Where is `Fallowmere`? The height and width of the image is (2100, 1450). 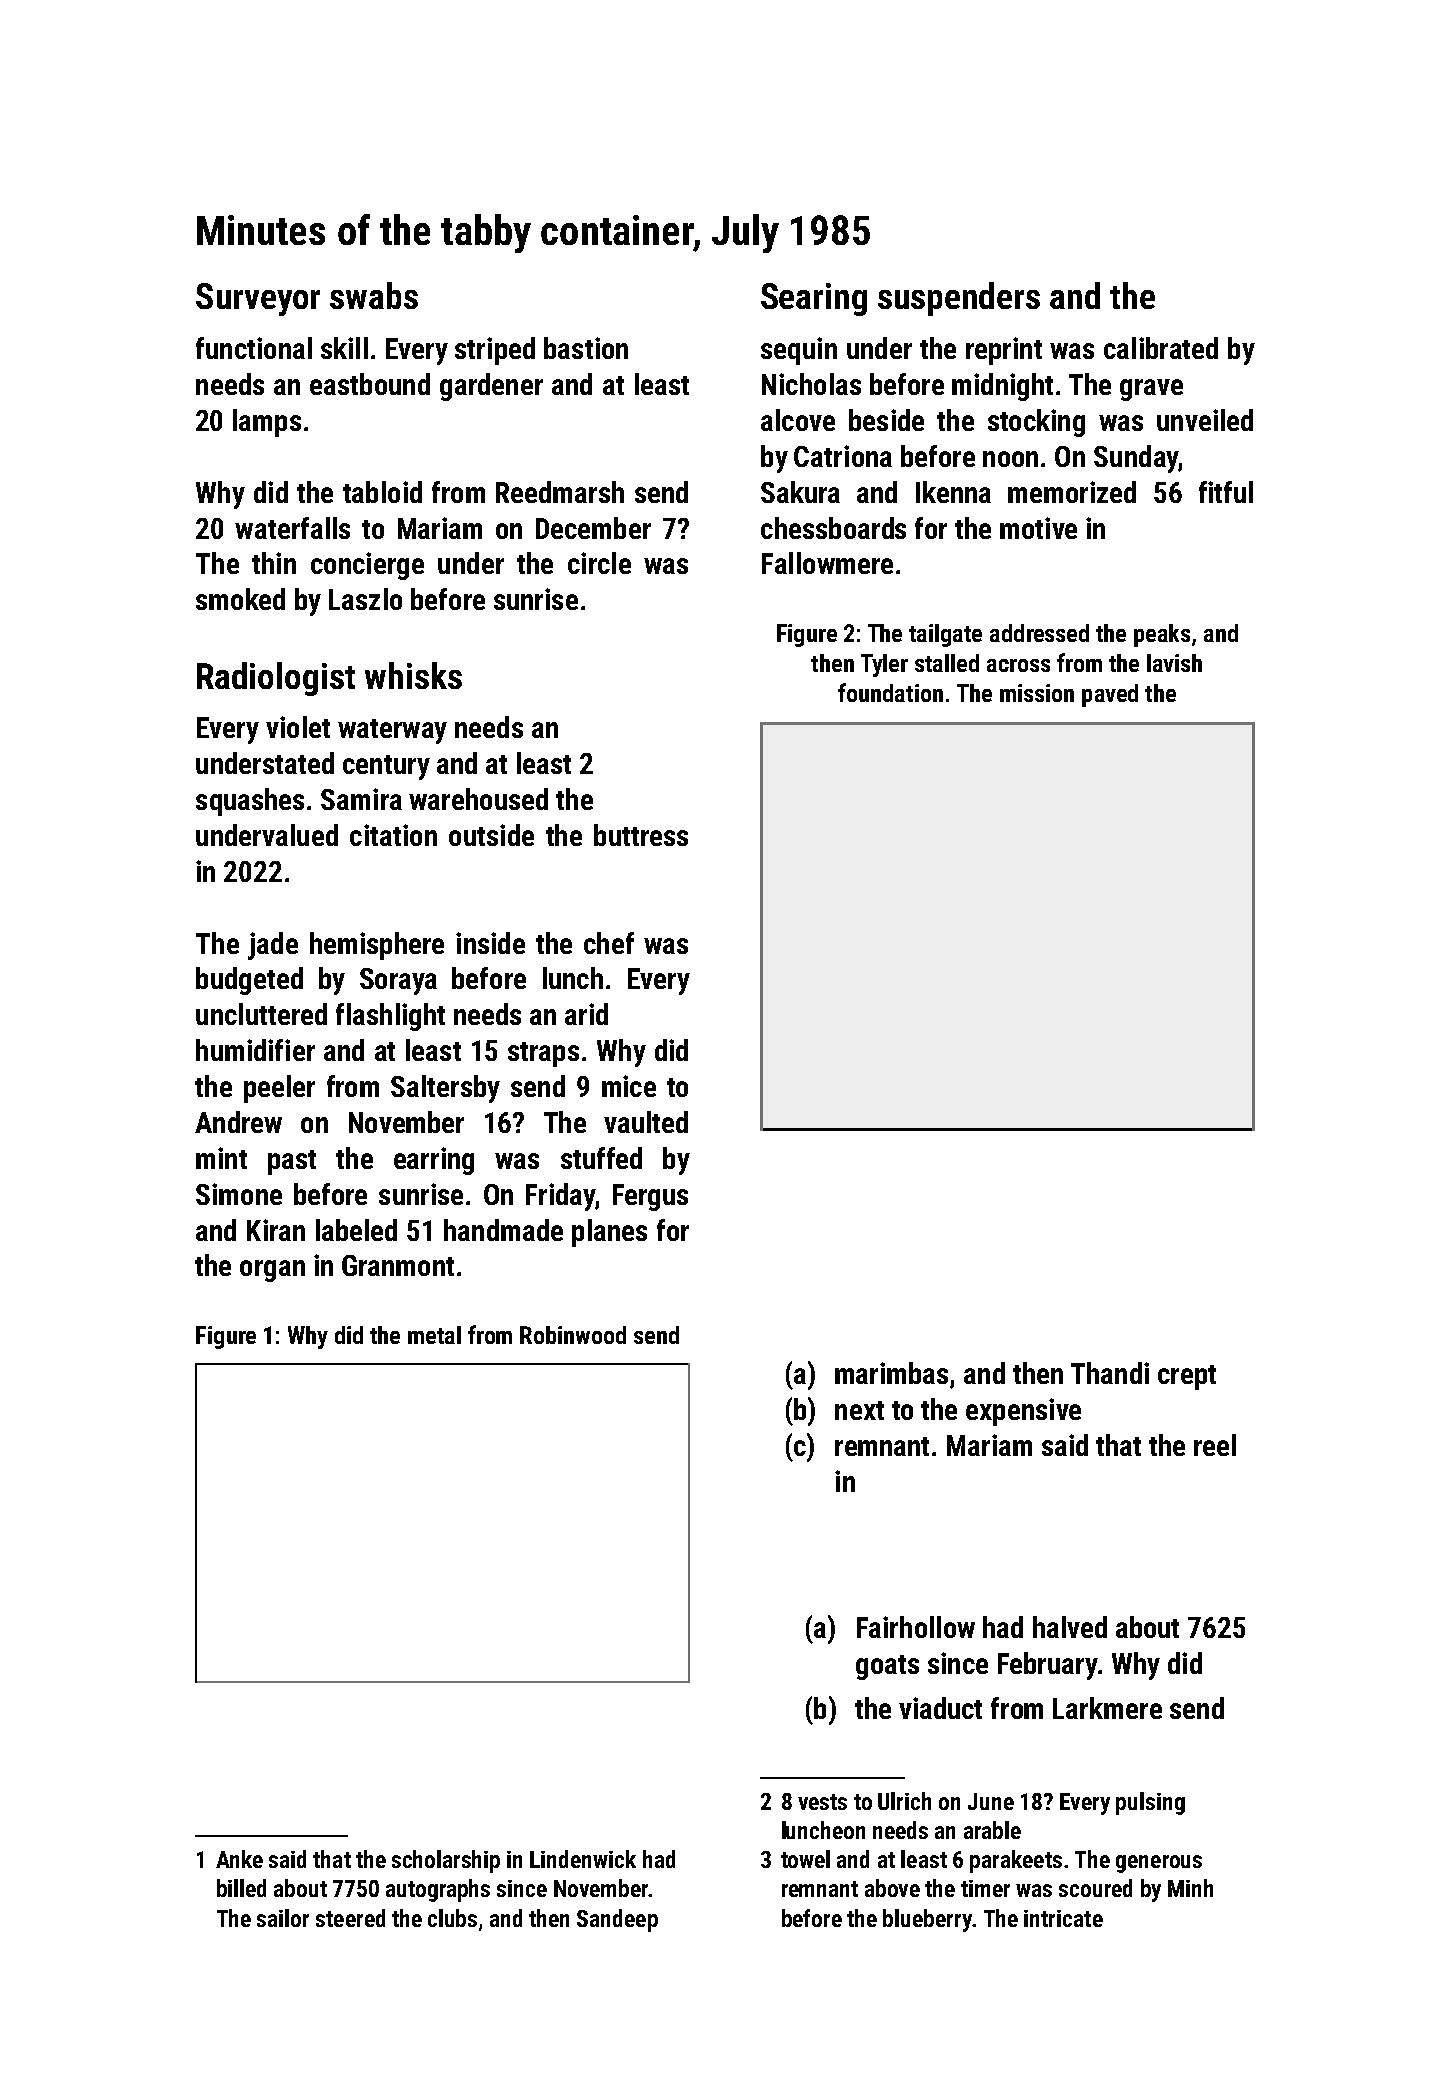
Fallowmere is located at coordinates (827, 563).
